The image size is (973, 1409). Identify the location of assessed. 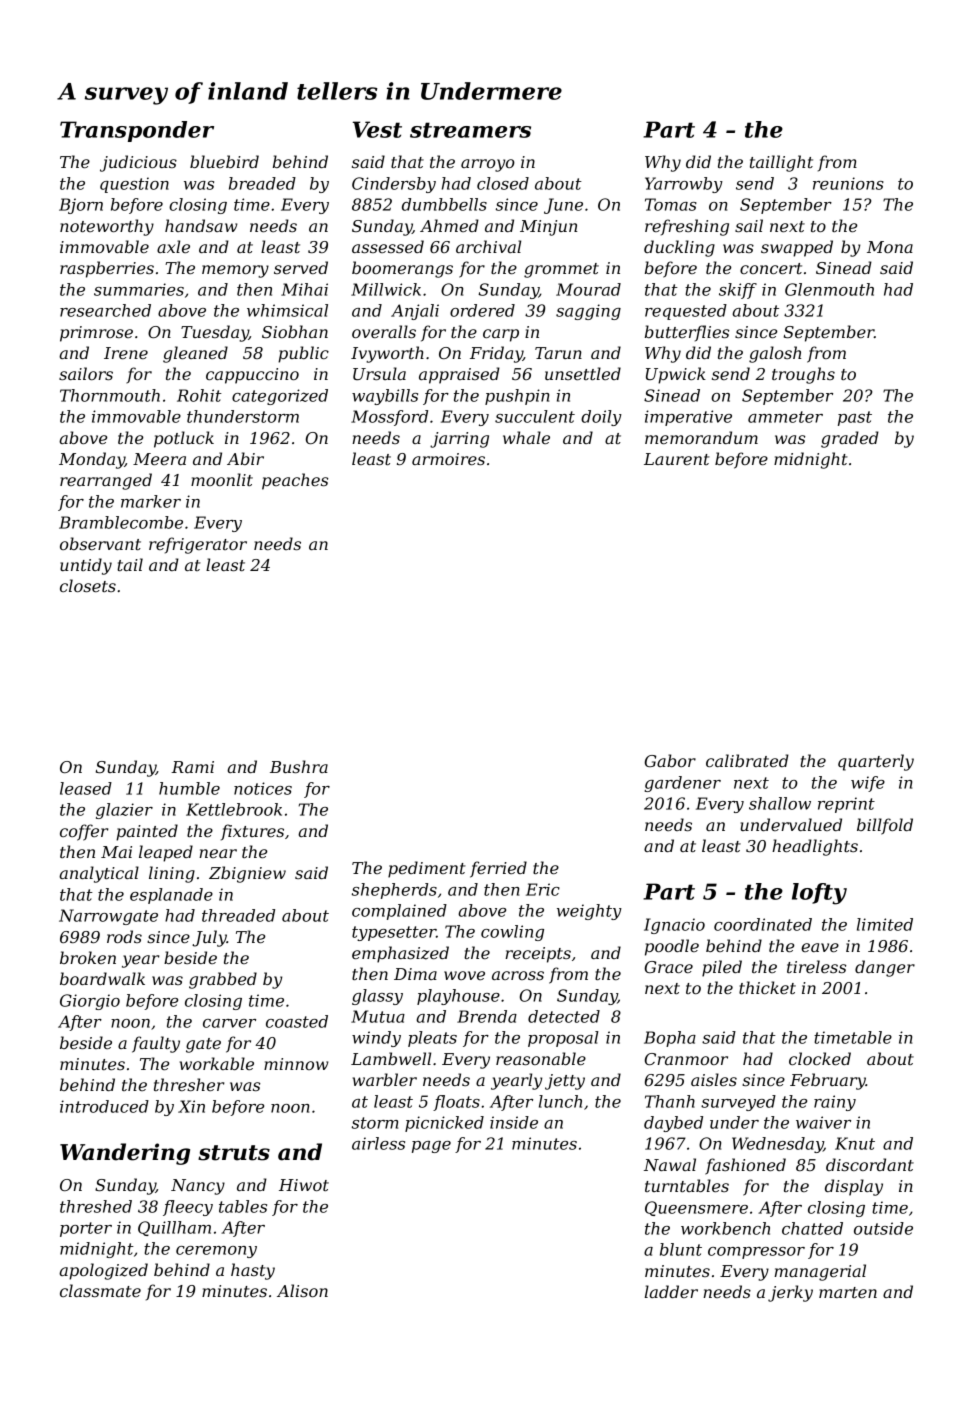
(388, 246).
